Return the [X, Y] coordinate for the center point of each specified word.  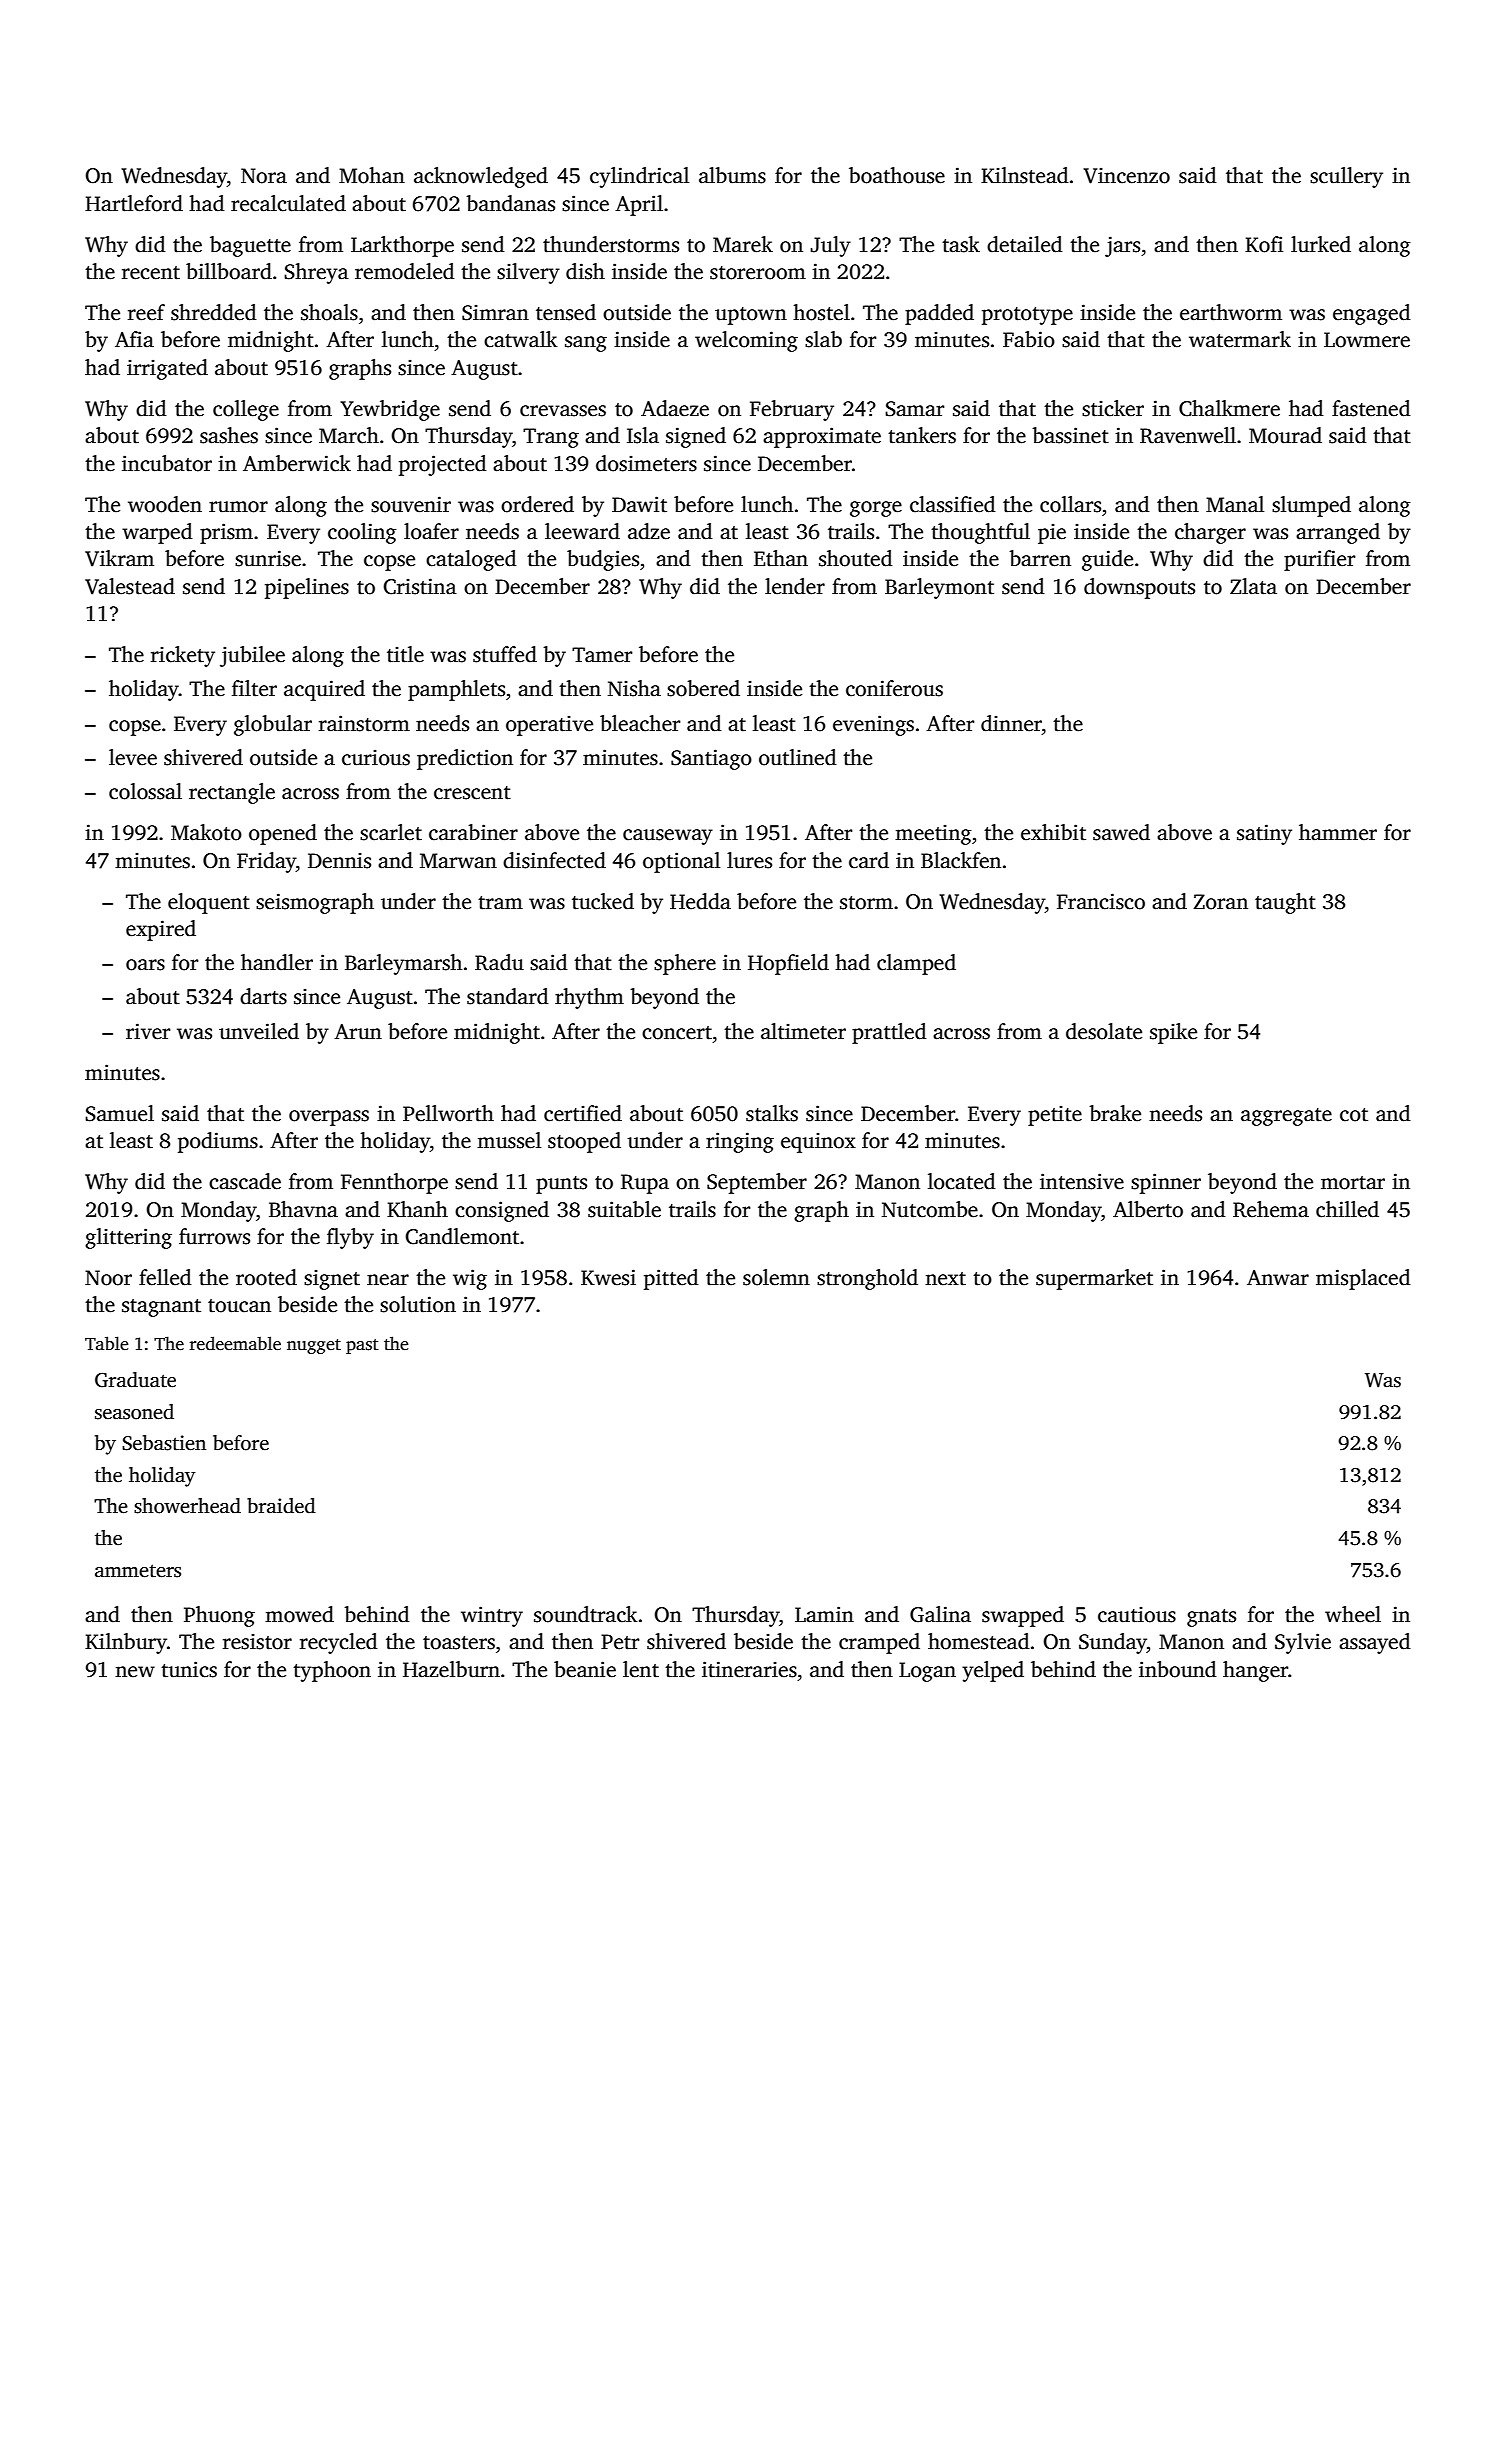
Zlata [1253, 586]
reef [146, 312]
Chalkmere [1229, 408]
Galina [940, 1614]
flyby [350, 1238]
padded [939, 314]
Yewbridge [390, 410]
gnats [1211, 1618]
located [962, 1181]
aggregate [1286, 1117]
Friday [266, 862]
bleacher [640, 723]
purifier [1319, 560]
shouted [856, 558]
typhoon [332, 1671]
